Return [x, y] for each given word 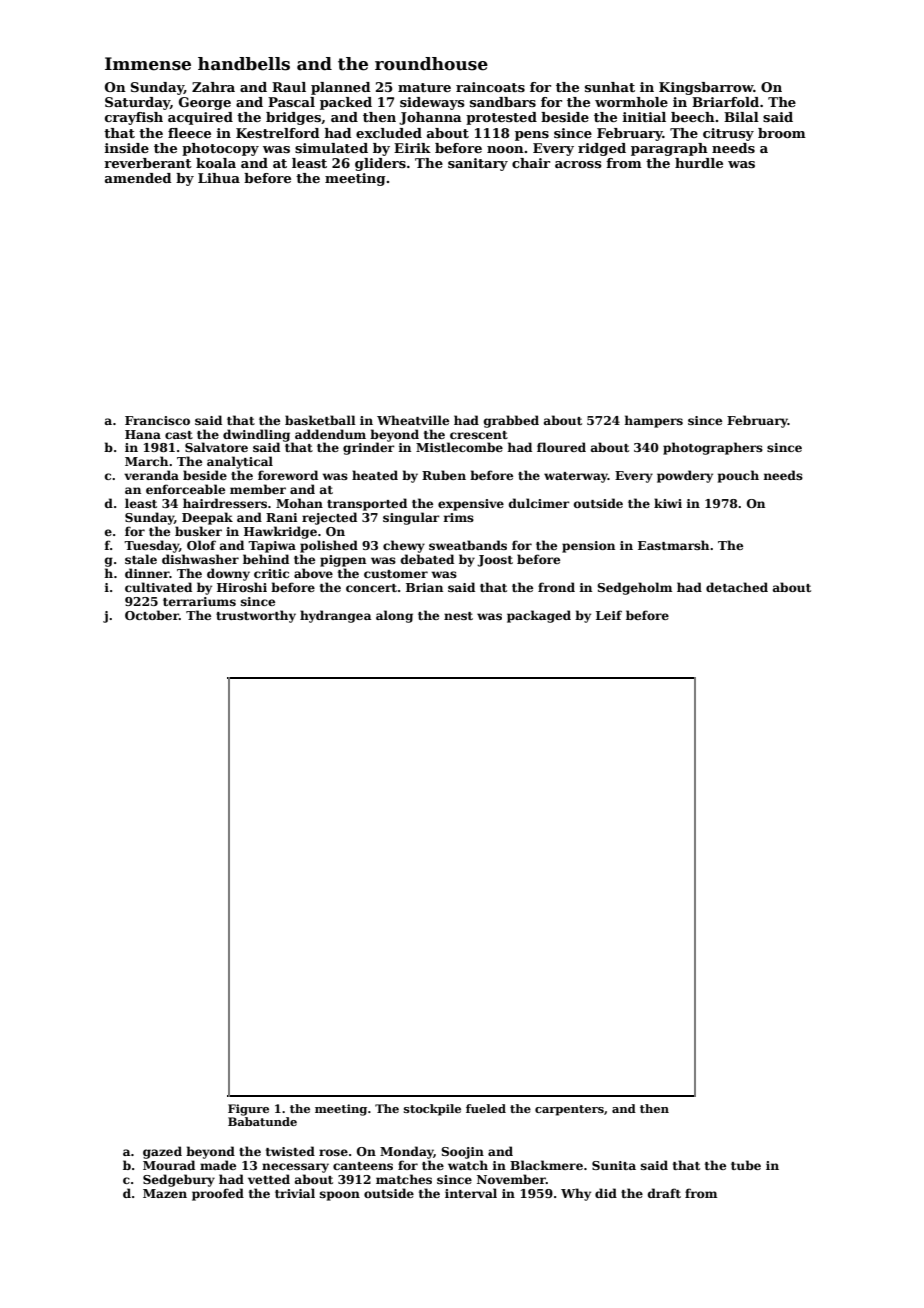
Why [576, 1194]
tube [746, 1165]
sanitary [478, 164]
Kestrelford [278, 133]
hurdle [699, 163]
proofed [218, 1194]
